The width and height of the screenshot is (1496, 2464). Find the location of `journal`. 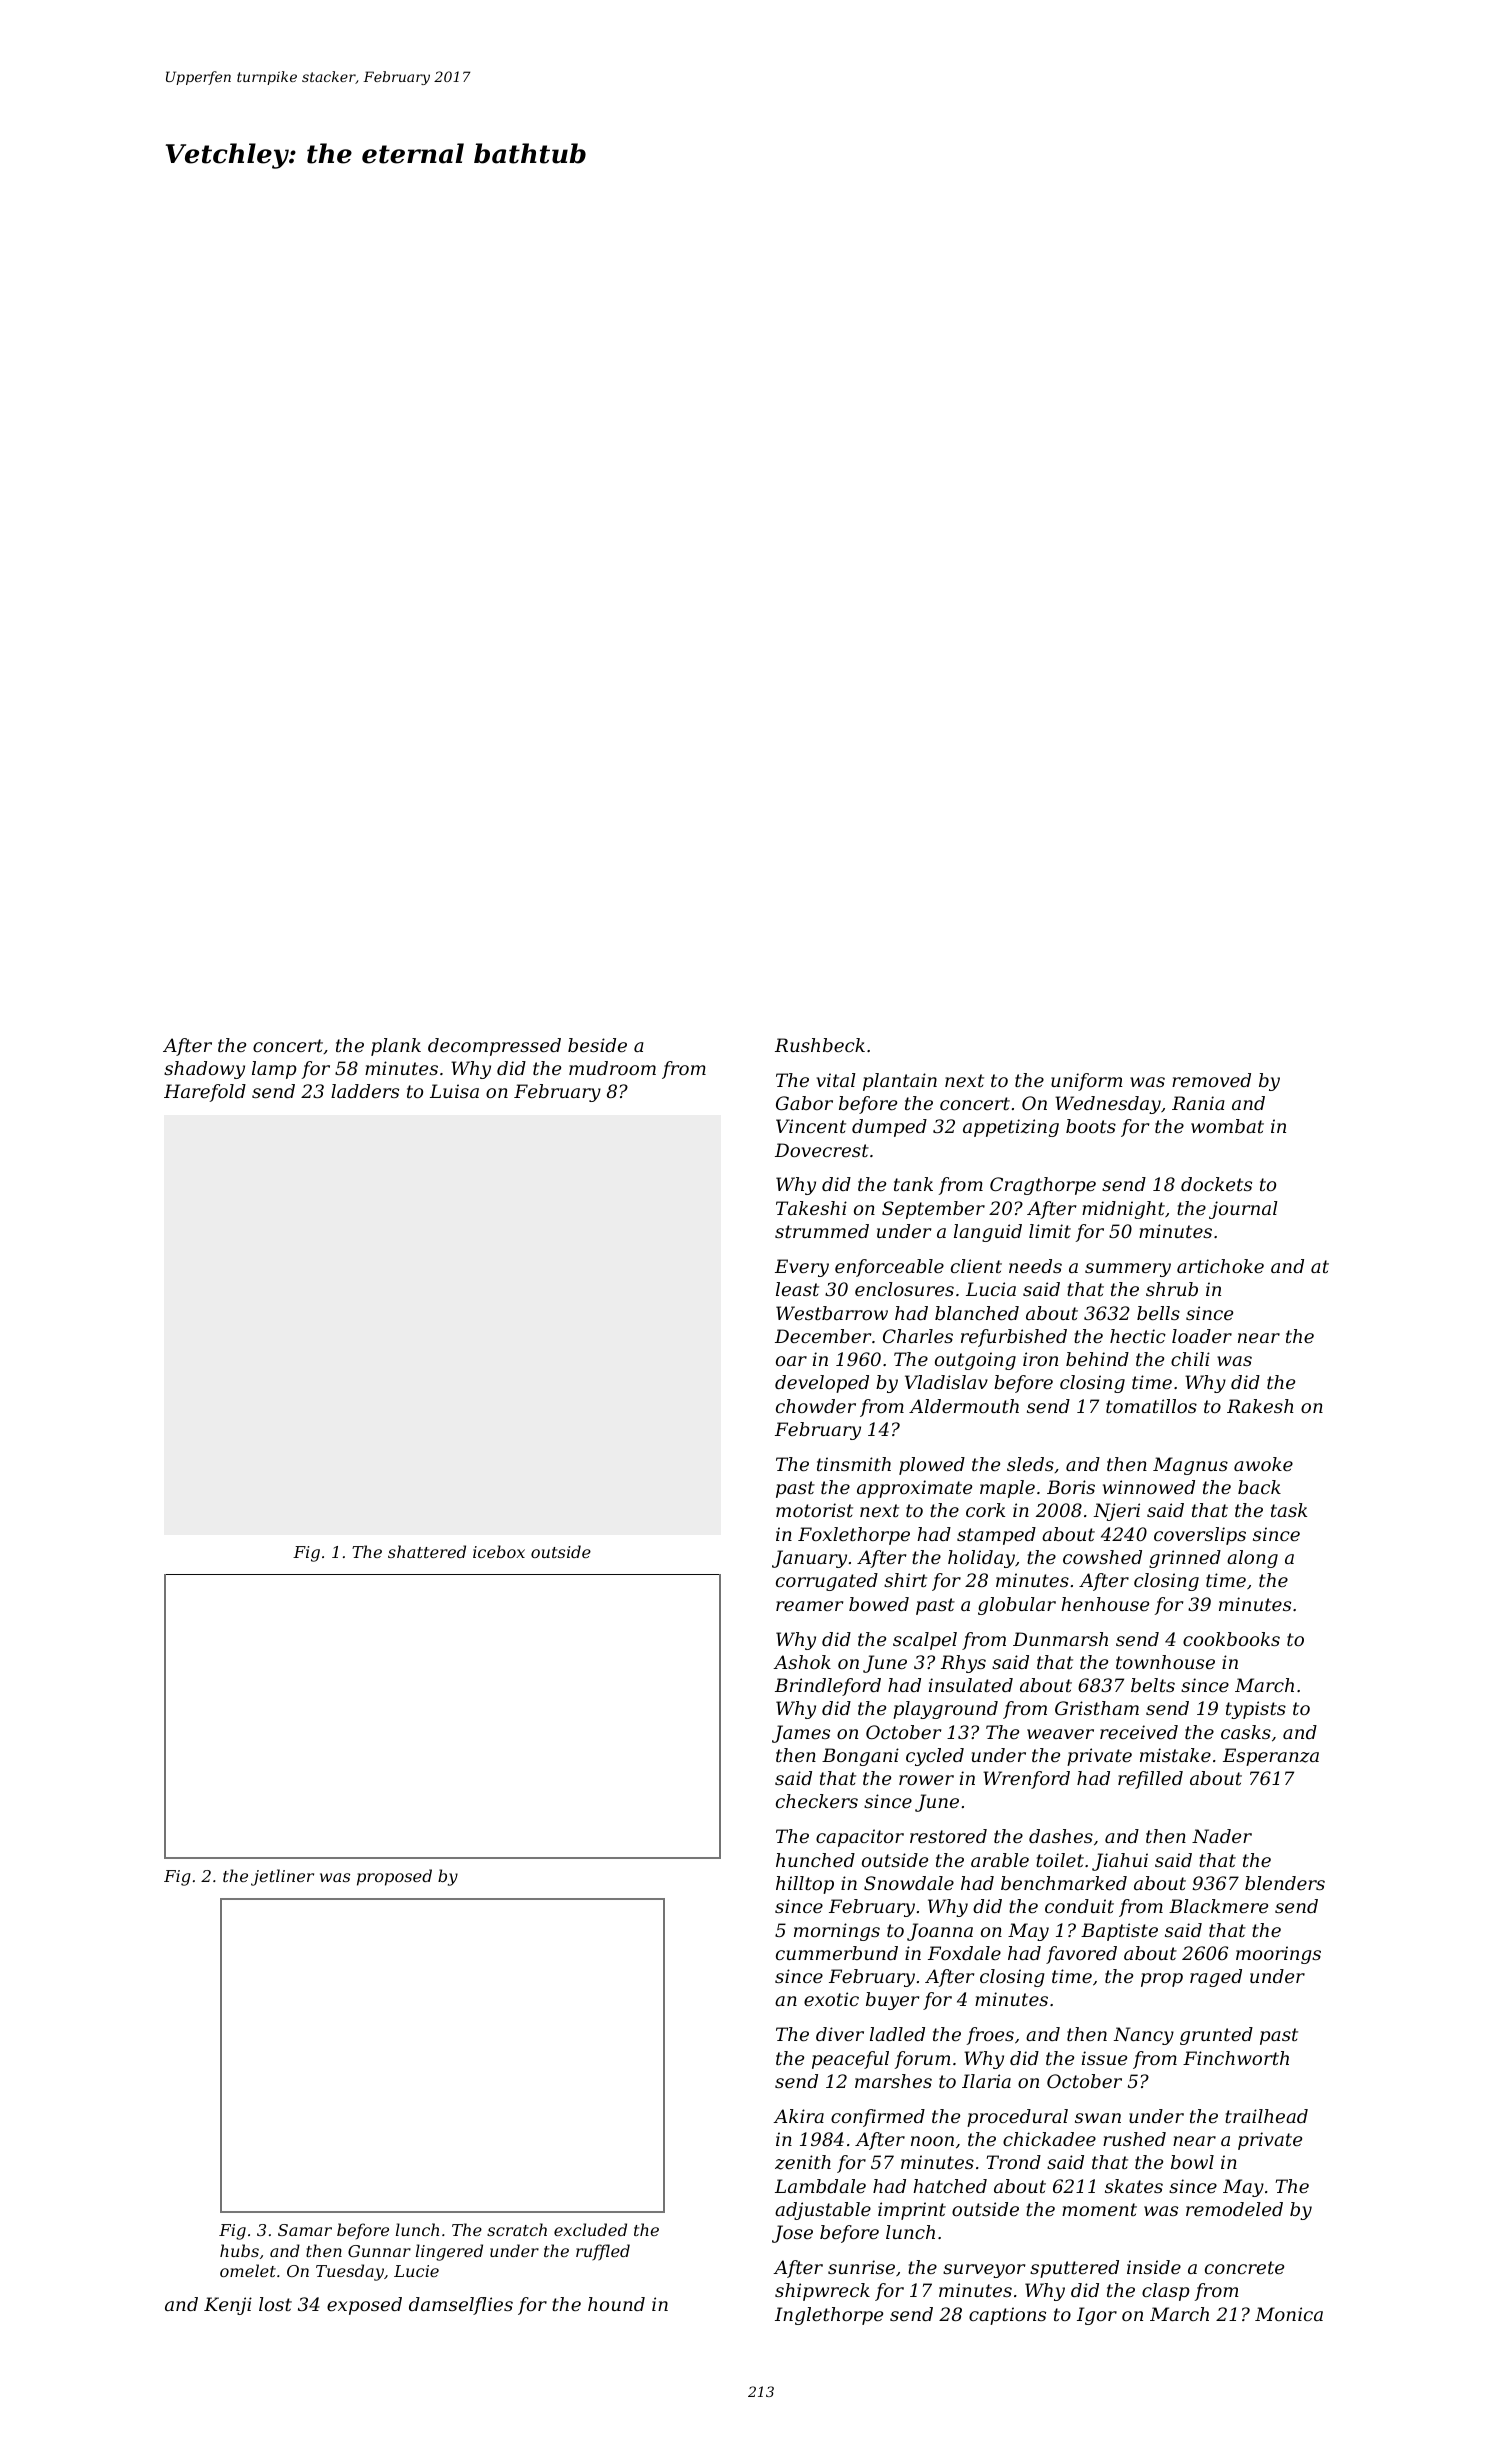

journal is located at coordinates (1243, 1210).
